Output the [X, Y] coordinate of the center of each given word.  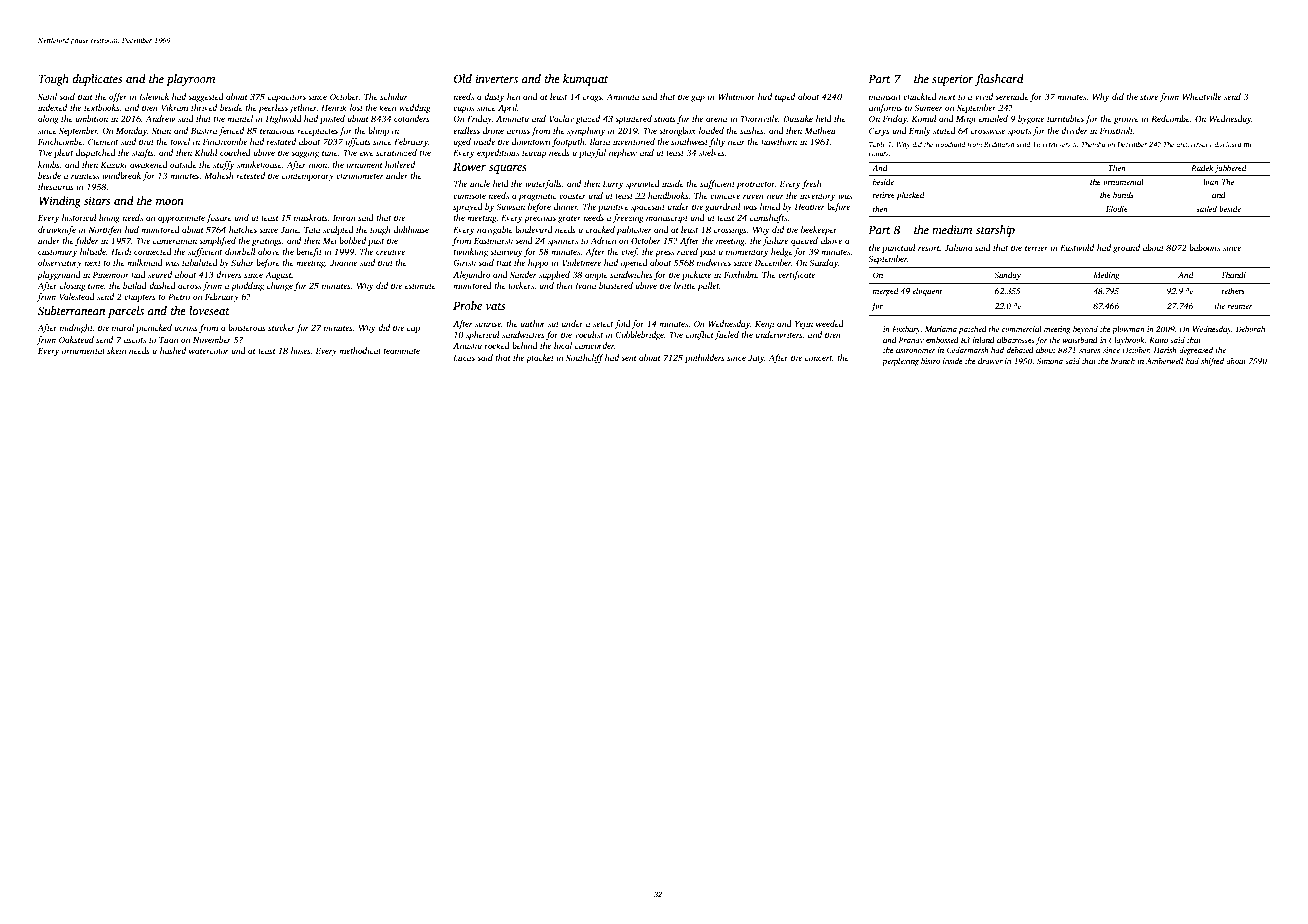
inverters [497, 78]
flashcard [999, 80]
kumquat [585, 80]
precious [540, 219]
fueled [727, 335]
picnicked [154, 328]
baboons [1204, 247]
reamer [1240, 307]
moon [170, 202]
